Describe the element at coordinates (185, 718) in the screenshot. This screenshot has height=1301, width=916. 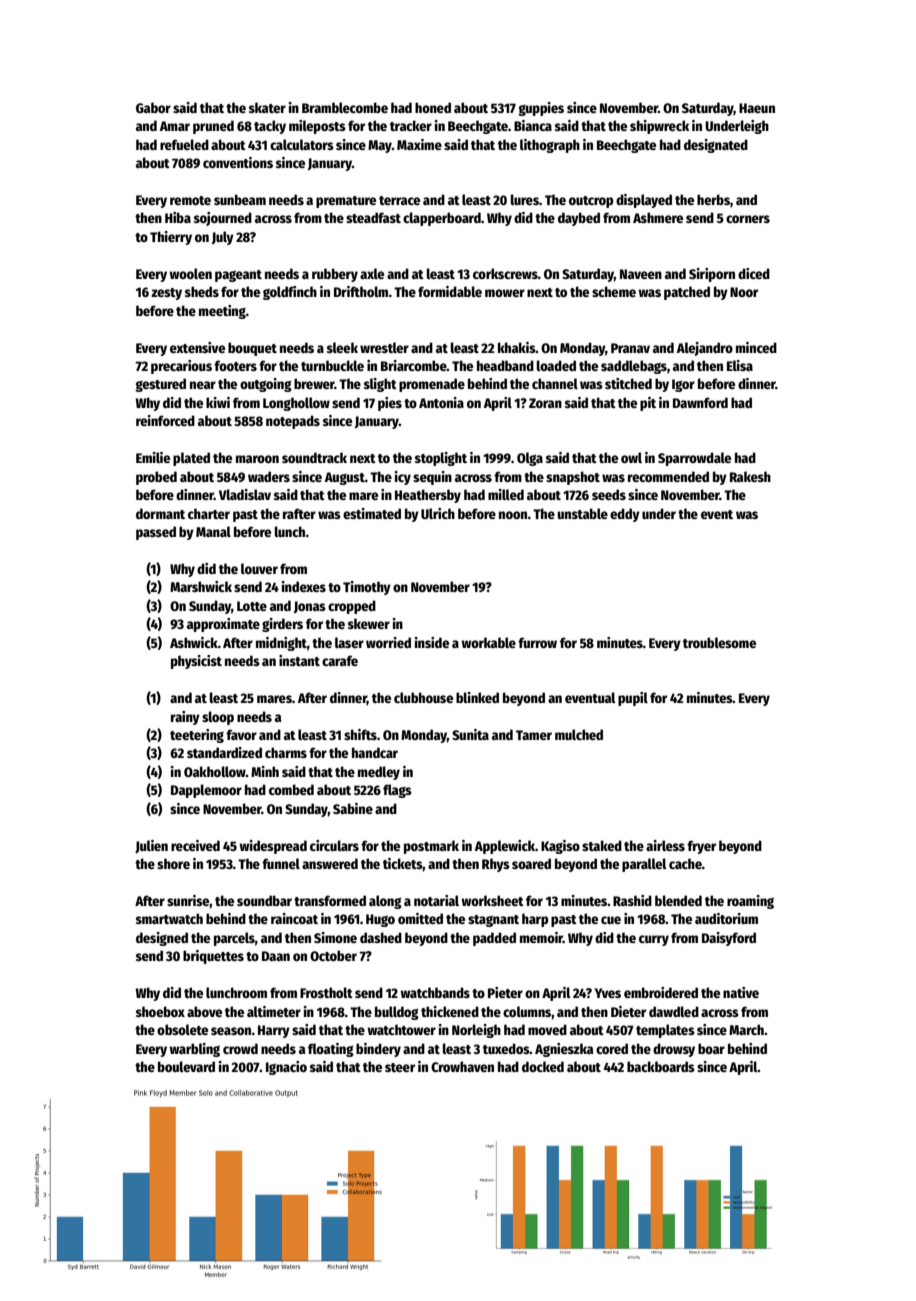
I see `rainy` at that location.
